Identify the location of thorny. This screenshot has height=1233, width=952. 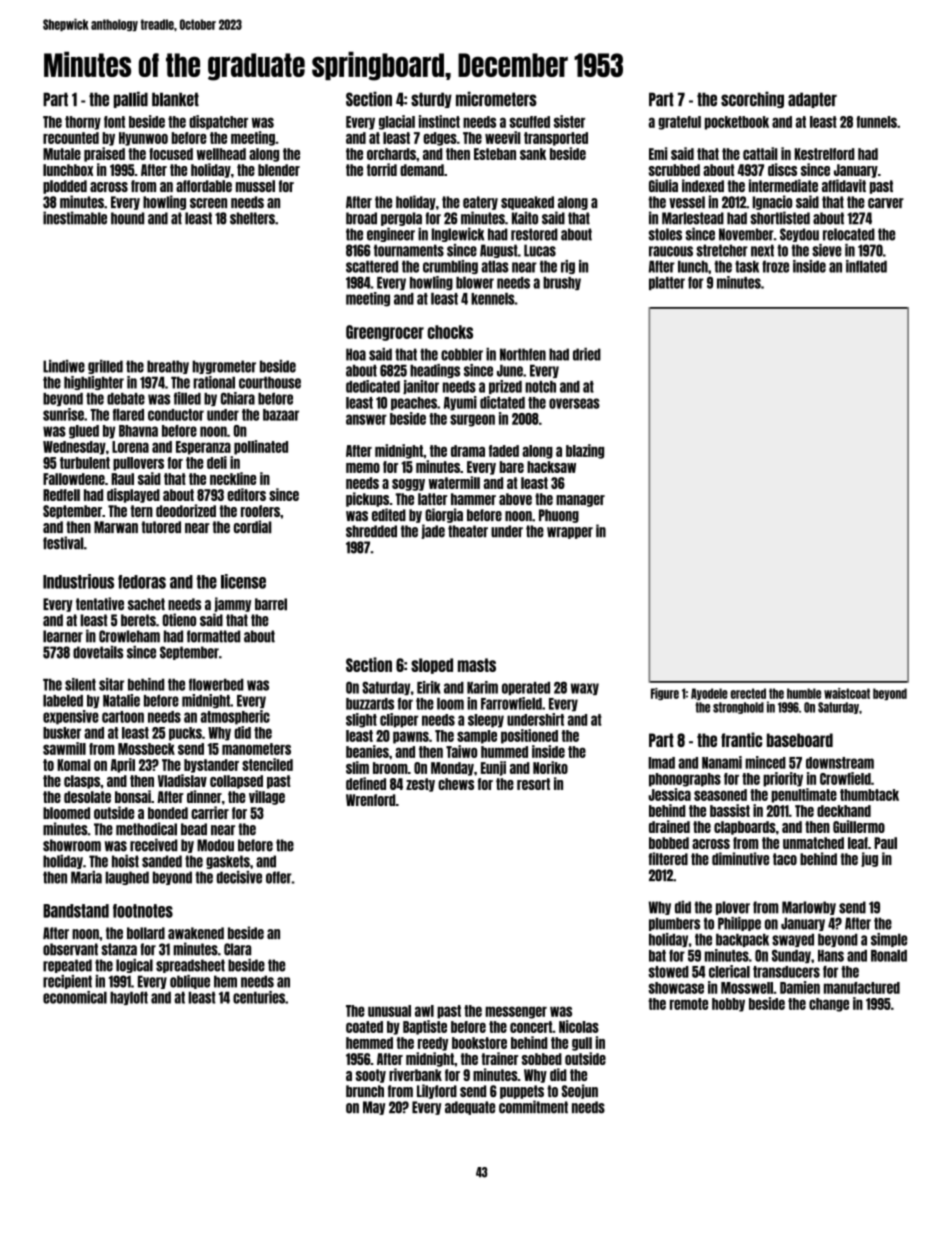
(83, 123).
